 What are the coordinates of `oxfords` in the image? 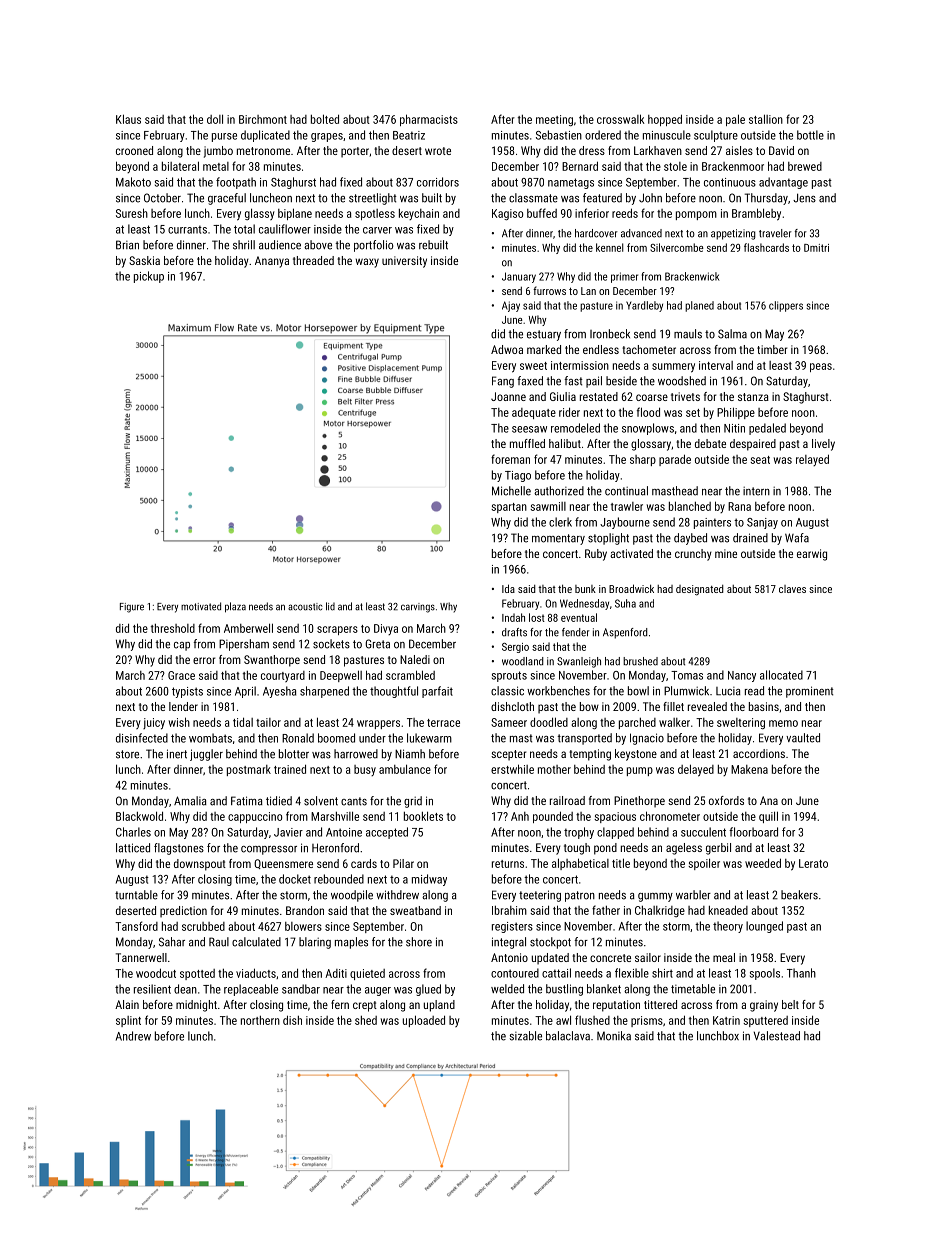 It's located at (726, 800).
